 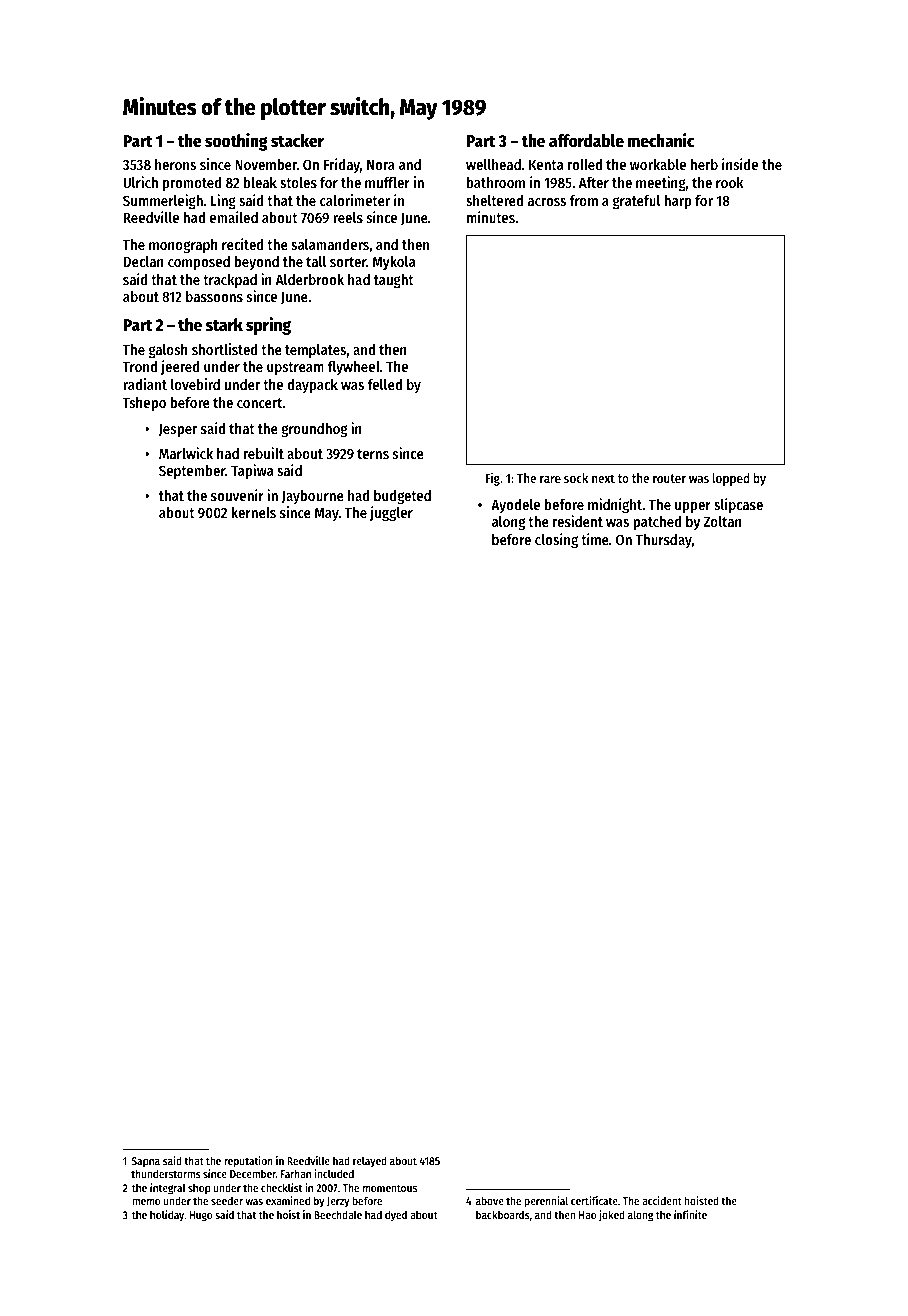 What do you see at coordinates (661, 140) in the page?
I see `mechanic` at bounding box center [661, 140].
